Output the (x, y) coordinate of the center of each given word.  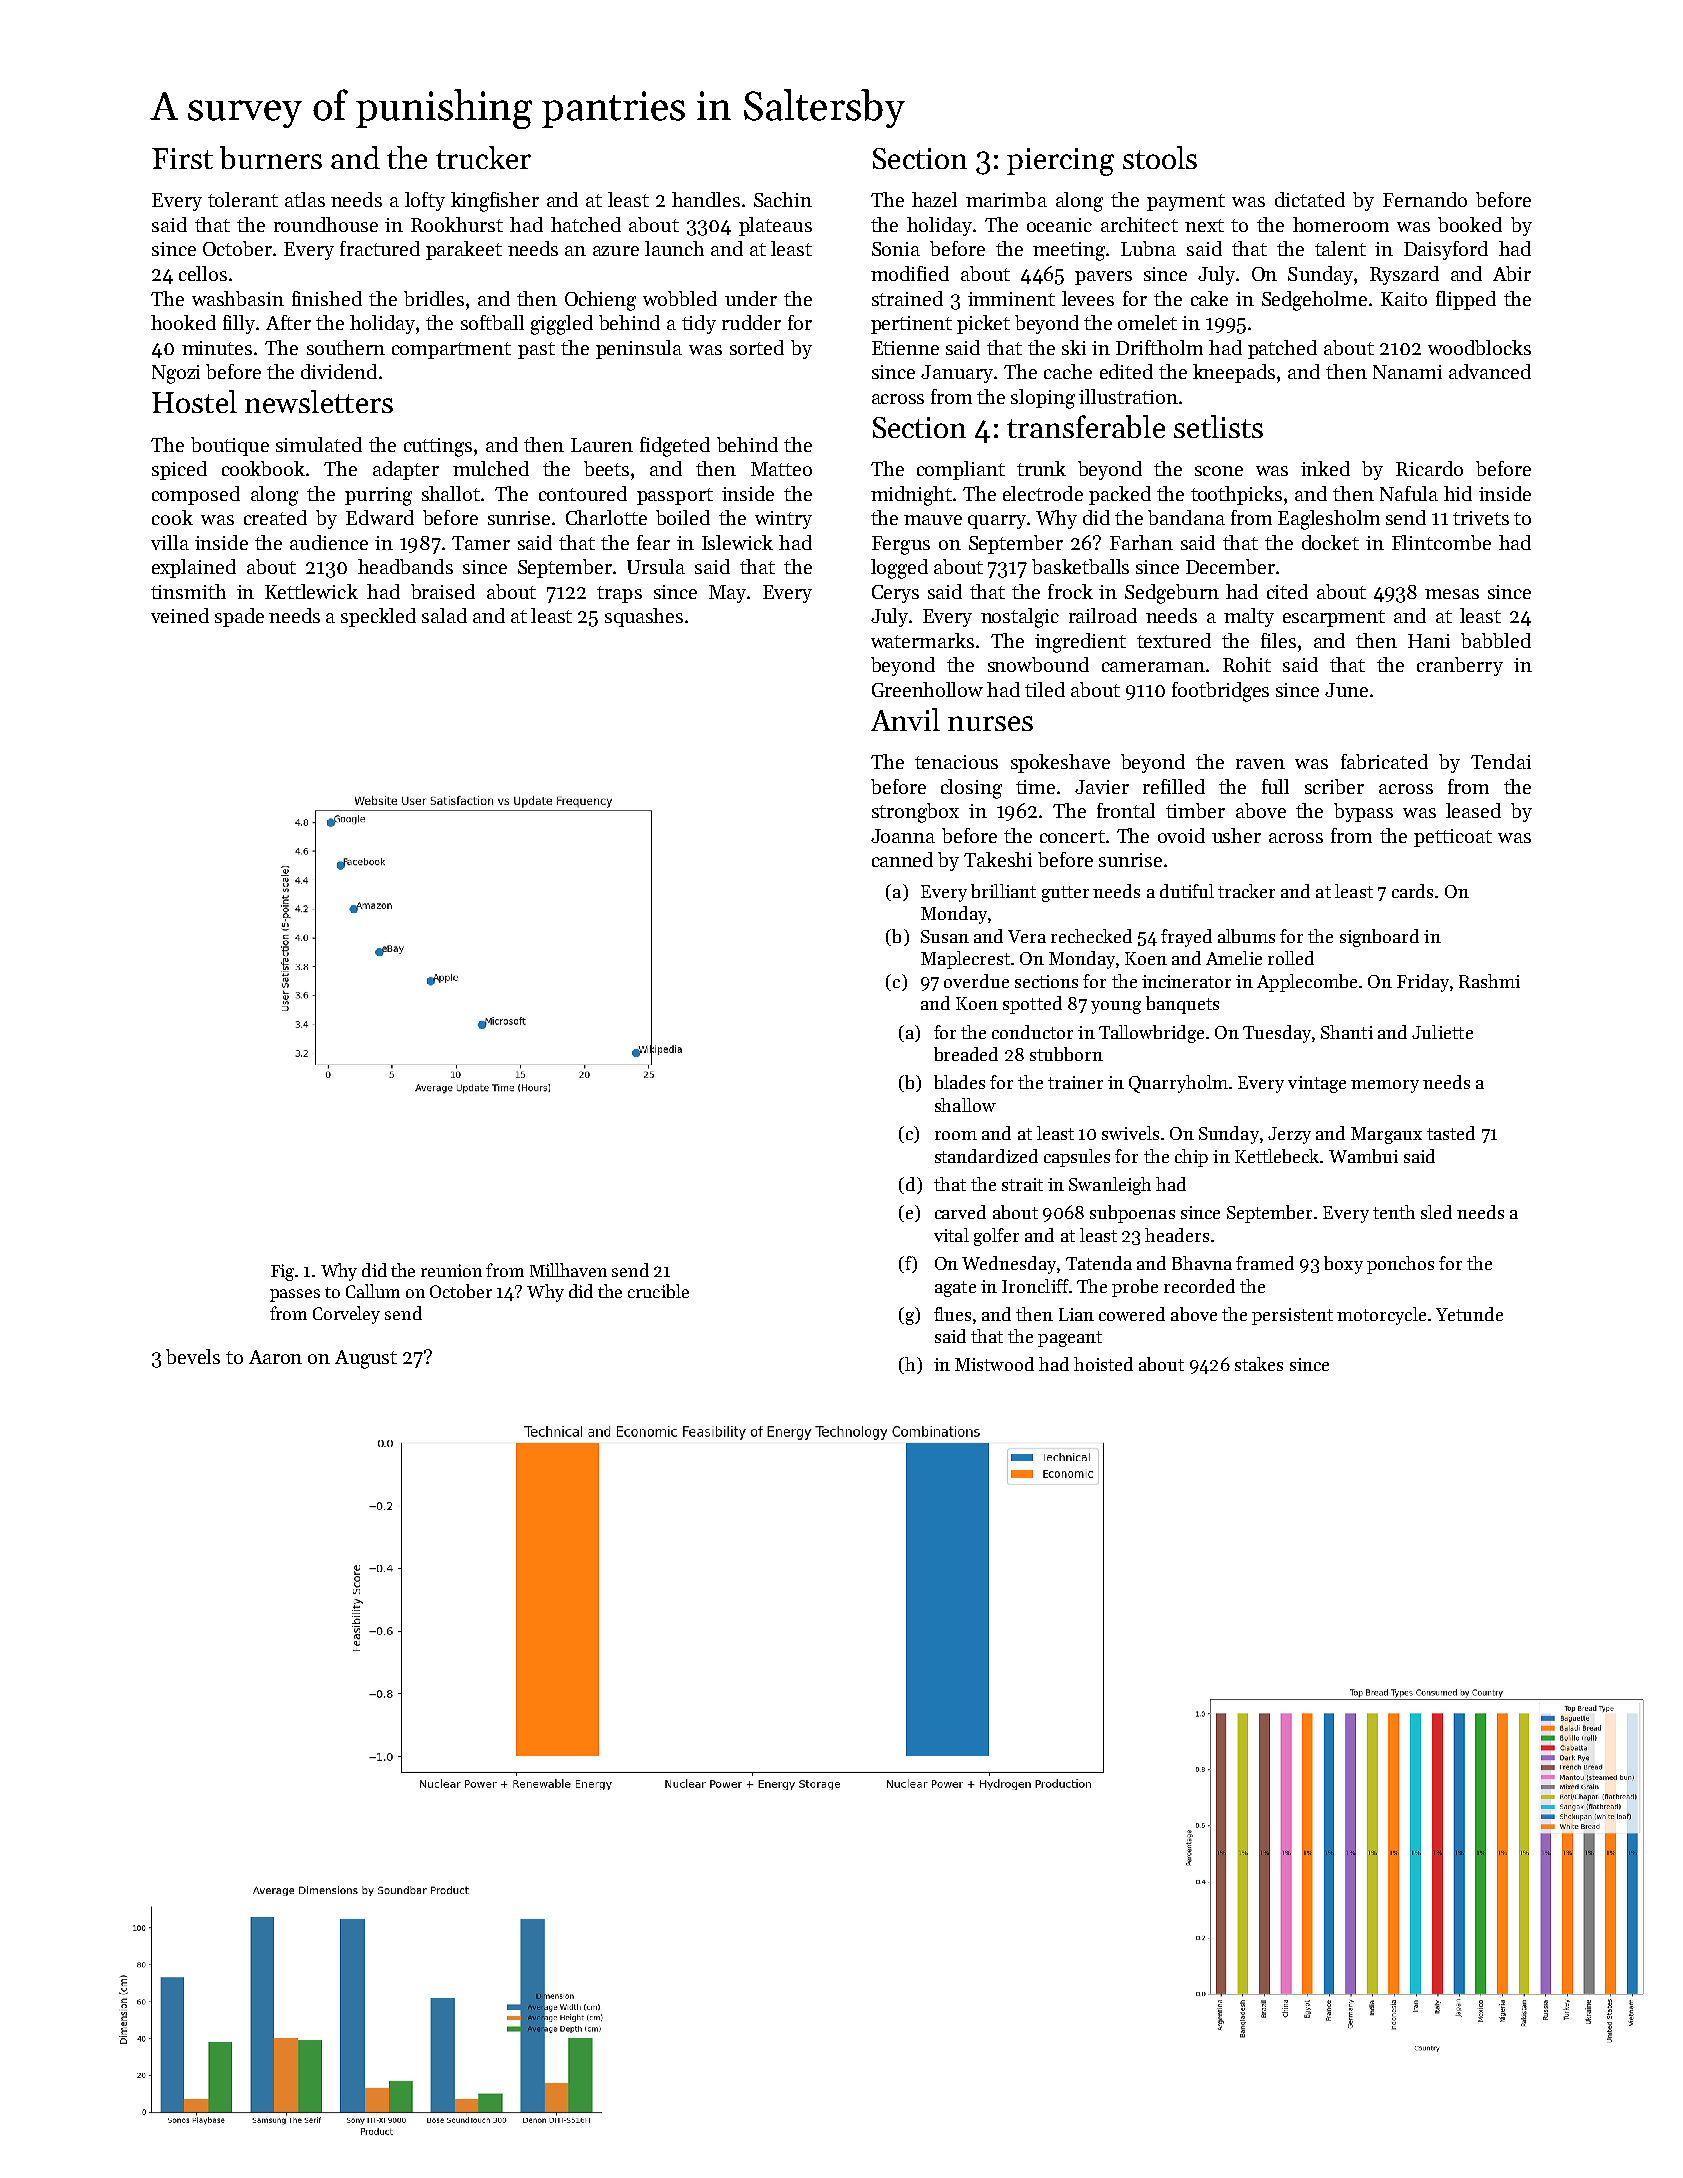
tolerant (243, 199)
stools (1160, 157)
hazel (934, 199)
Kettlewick (311, 591)
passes (295, 1295)
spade (239, 617)
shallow (965, 1105)
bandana (1186, 517)
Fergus (901, 545)
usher (1236, 835)
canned (902, 859)
